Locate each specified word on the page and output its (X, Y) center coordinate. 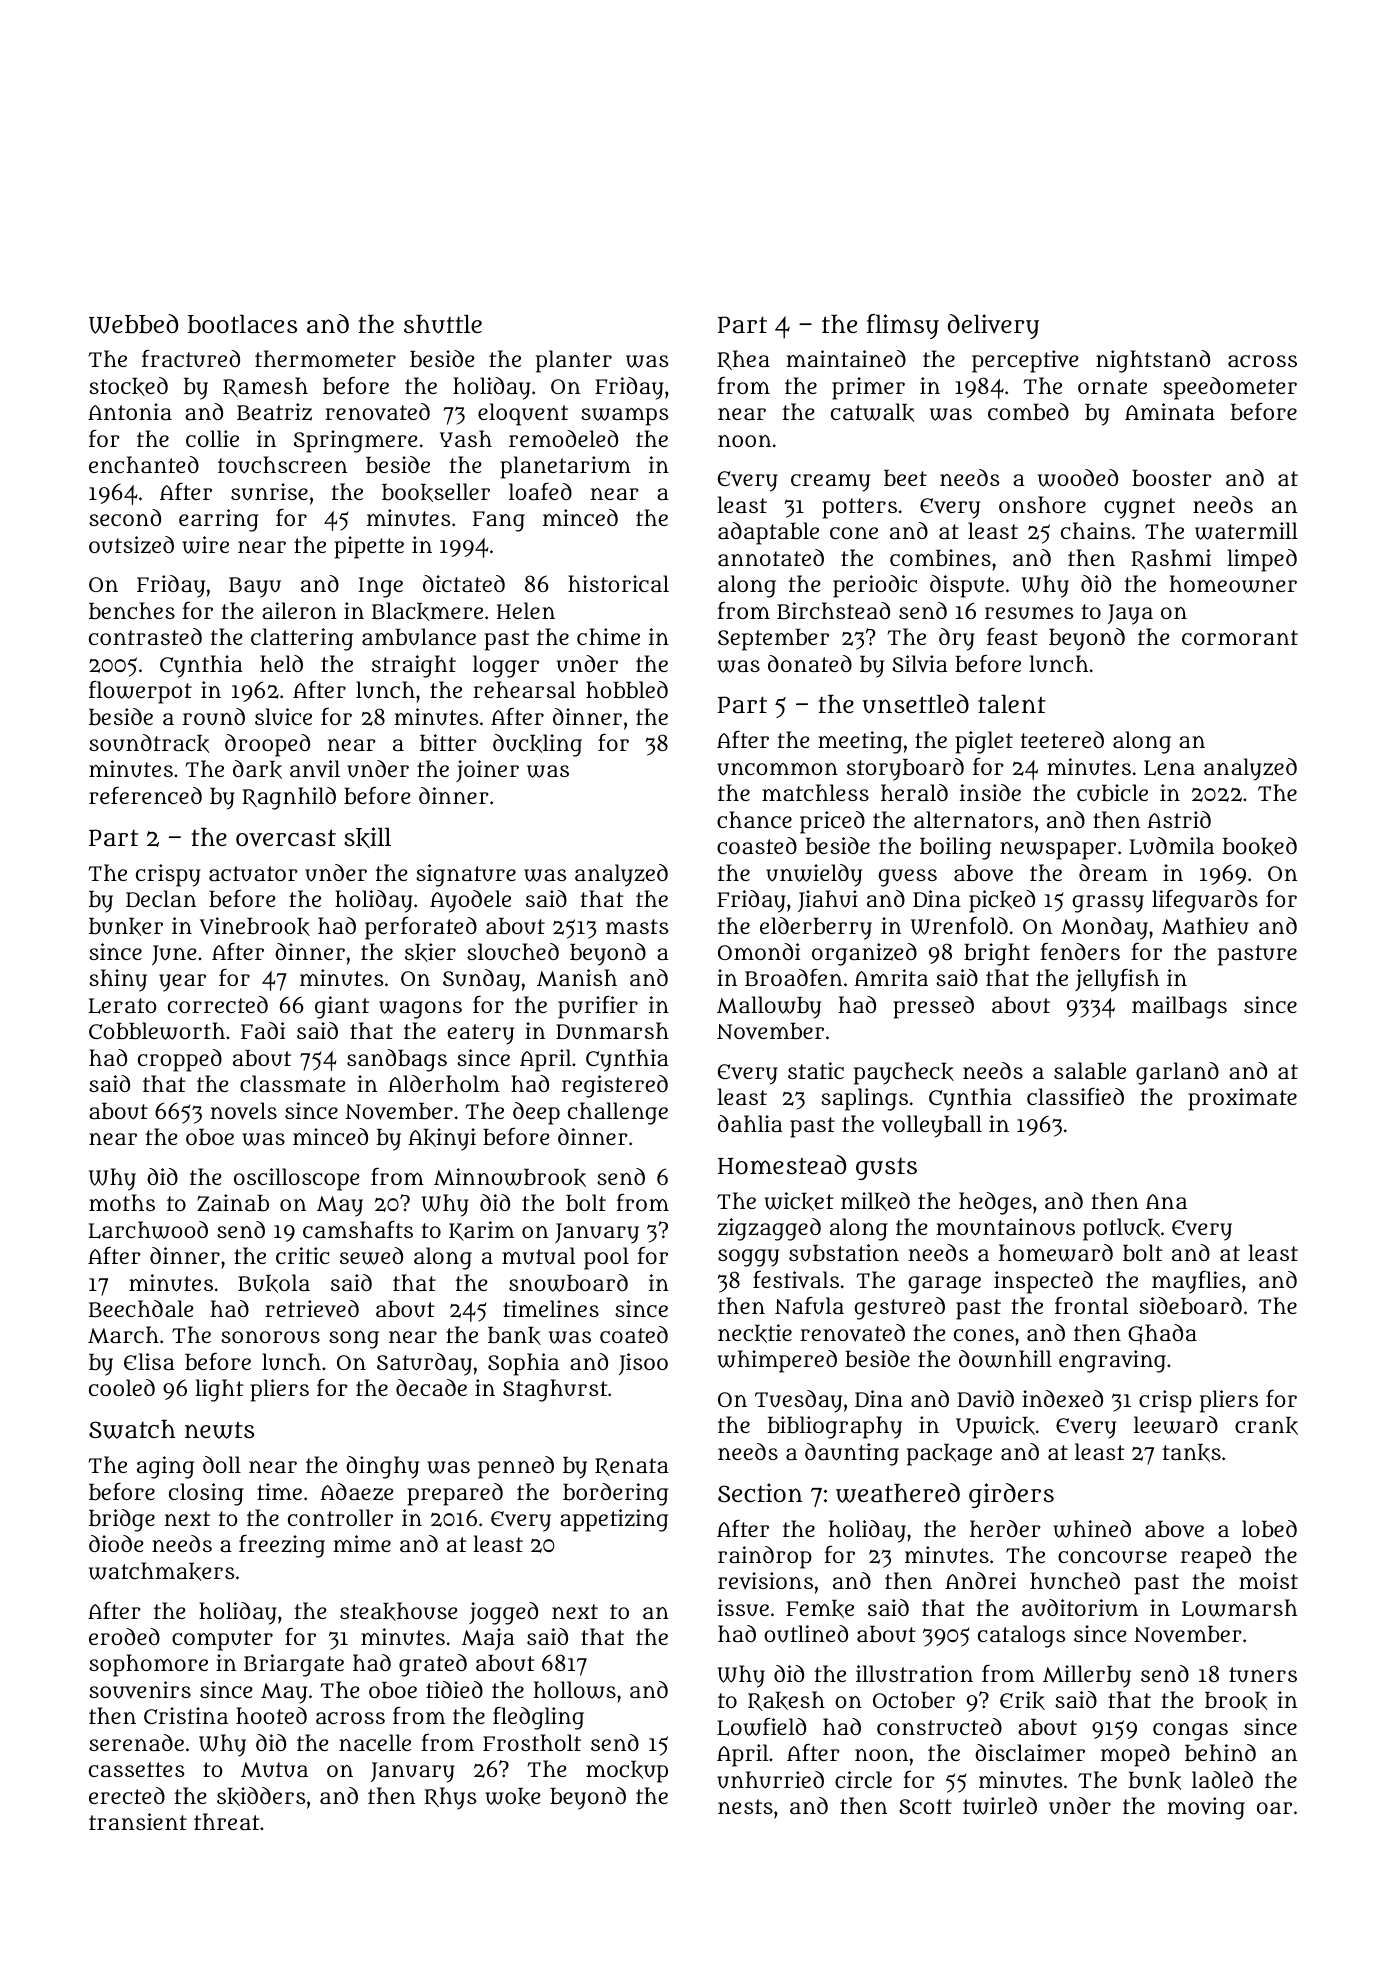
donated (810, 663)
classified (1075, 1096)
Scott (925, 1806)
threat (227, 1821)
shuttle (443, 324)
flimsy (903, 326)
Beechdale (141, 1309)
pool (606, 1258)
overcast (286, 838)
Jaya (1130, 614)
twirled (1000, 1806)
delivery (993, 326)
